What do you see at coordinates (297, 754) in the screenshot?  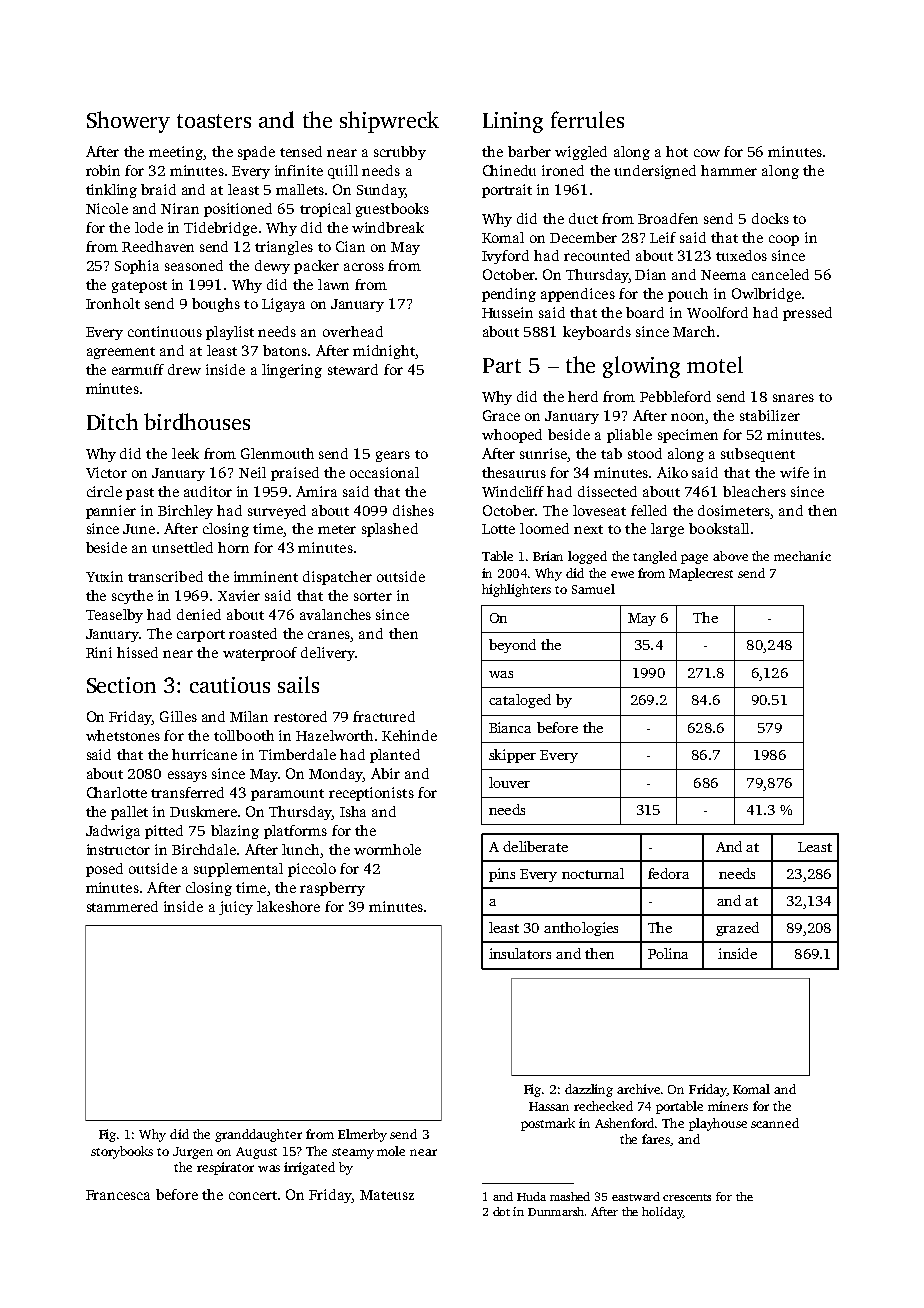 I see `Timberdale` at bounding box center [297, 754].
